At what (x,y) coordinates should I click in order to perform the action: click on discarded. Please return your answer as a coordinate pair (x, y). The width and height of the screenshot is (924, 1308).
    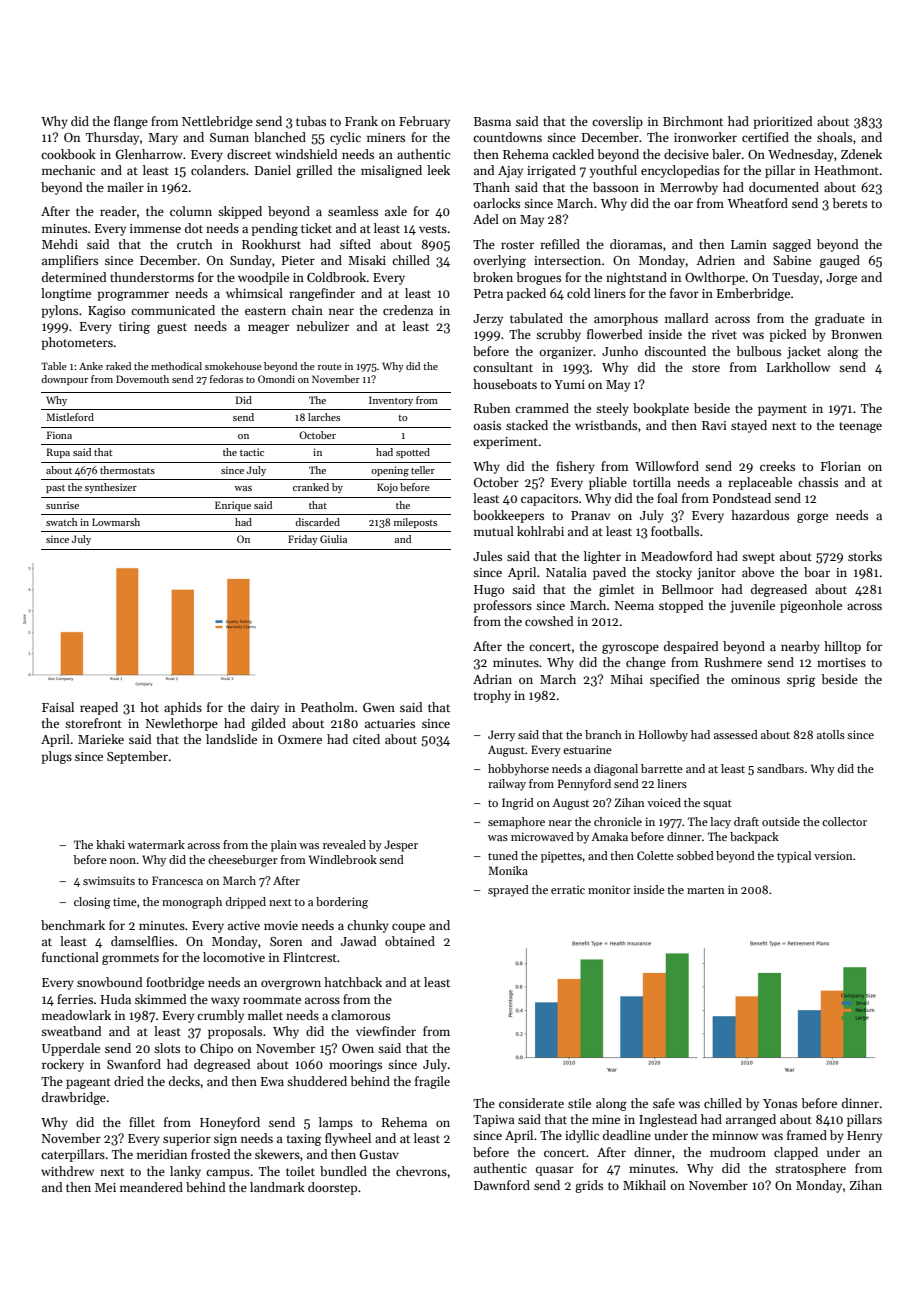
    Looking at the image, I should click on (317, 522).
